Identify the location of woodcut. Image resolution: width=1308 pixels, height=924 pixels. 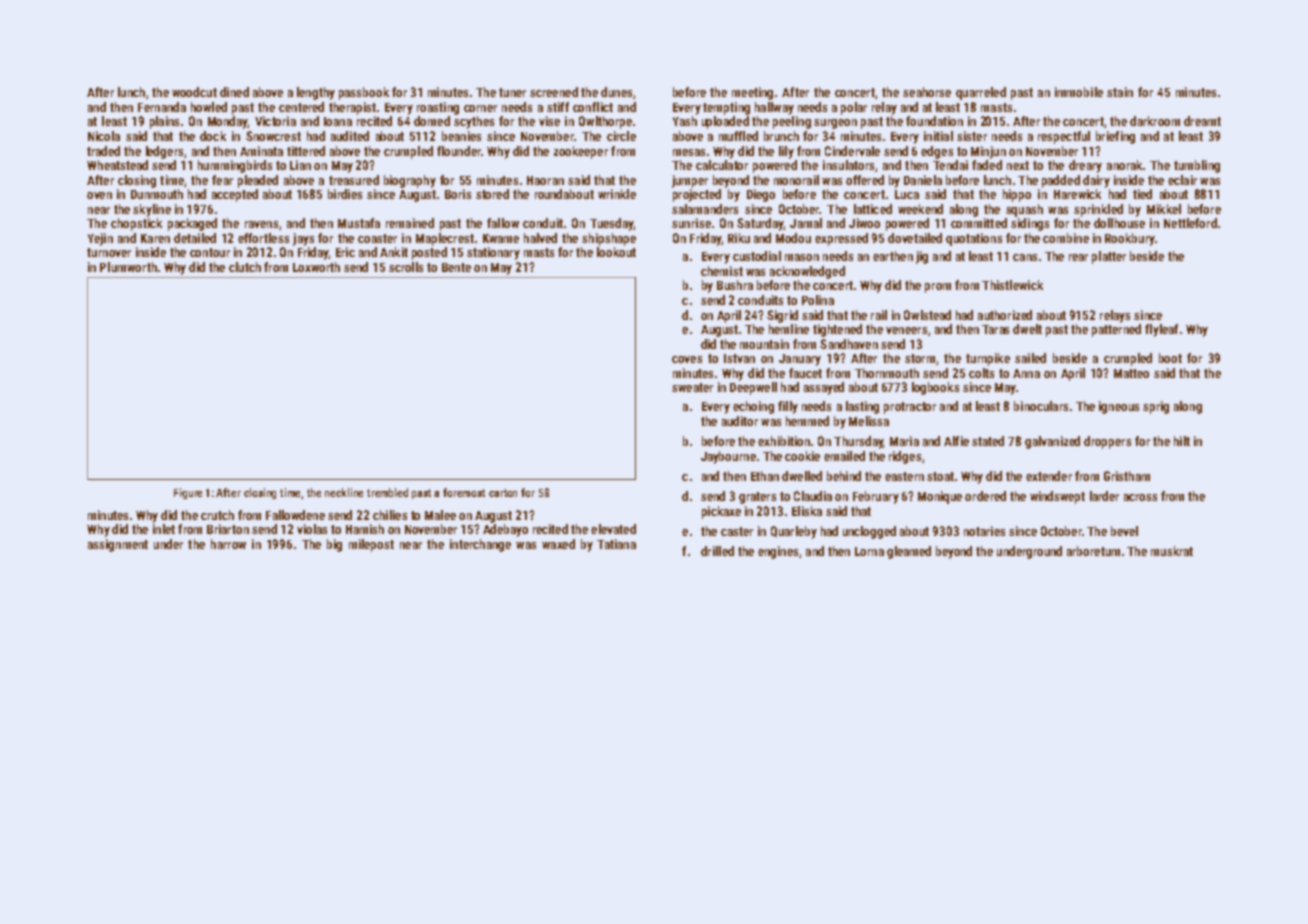
(194, 92).
